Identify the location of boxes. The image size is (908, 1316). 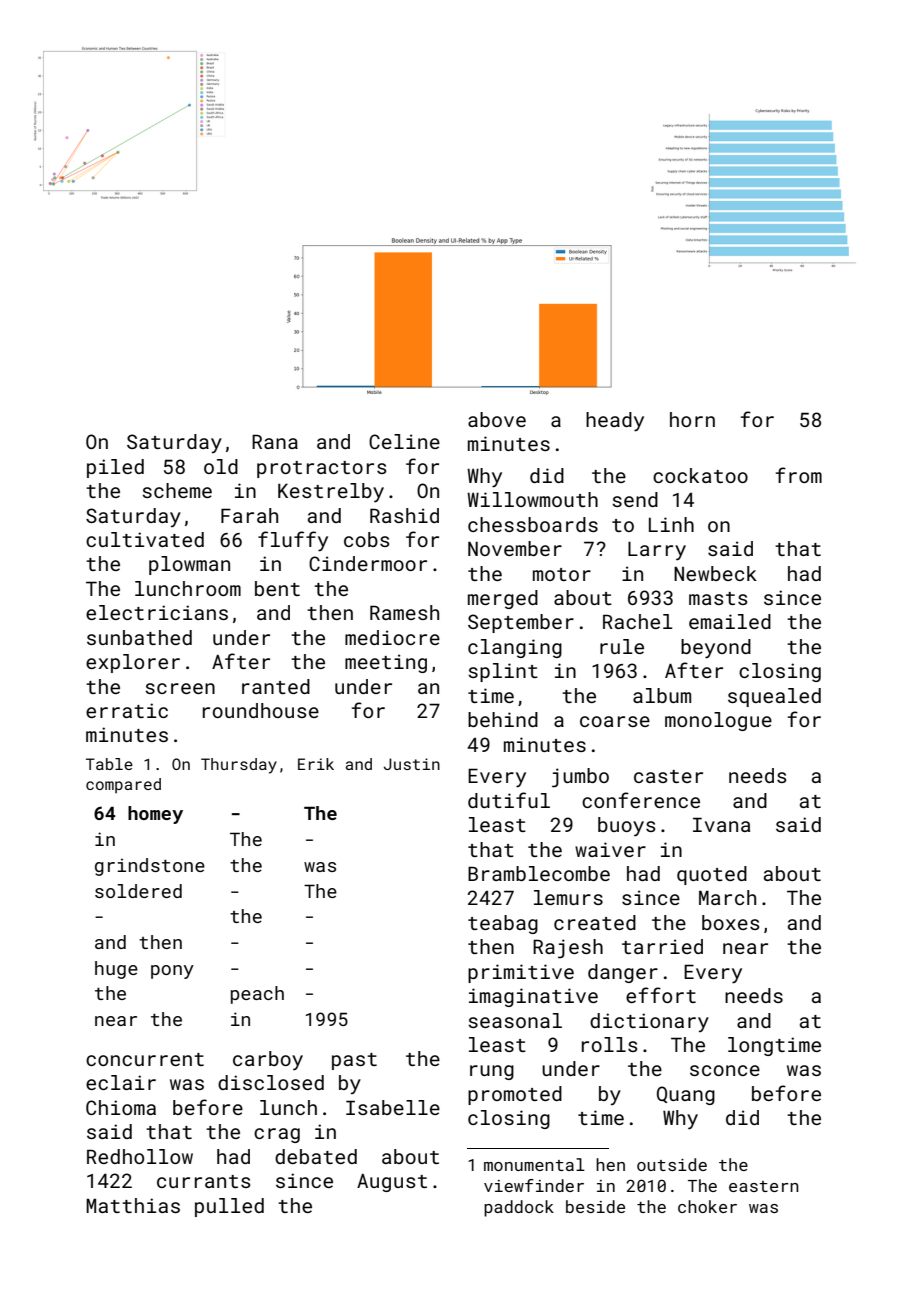
(730, 922).
